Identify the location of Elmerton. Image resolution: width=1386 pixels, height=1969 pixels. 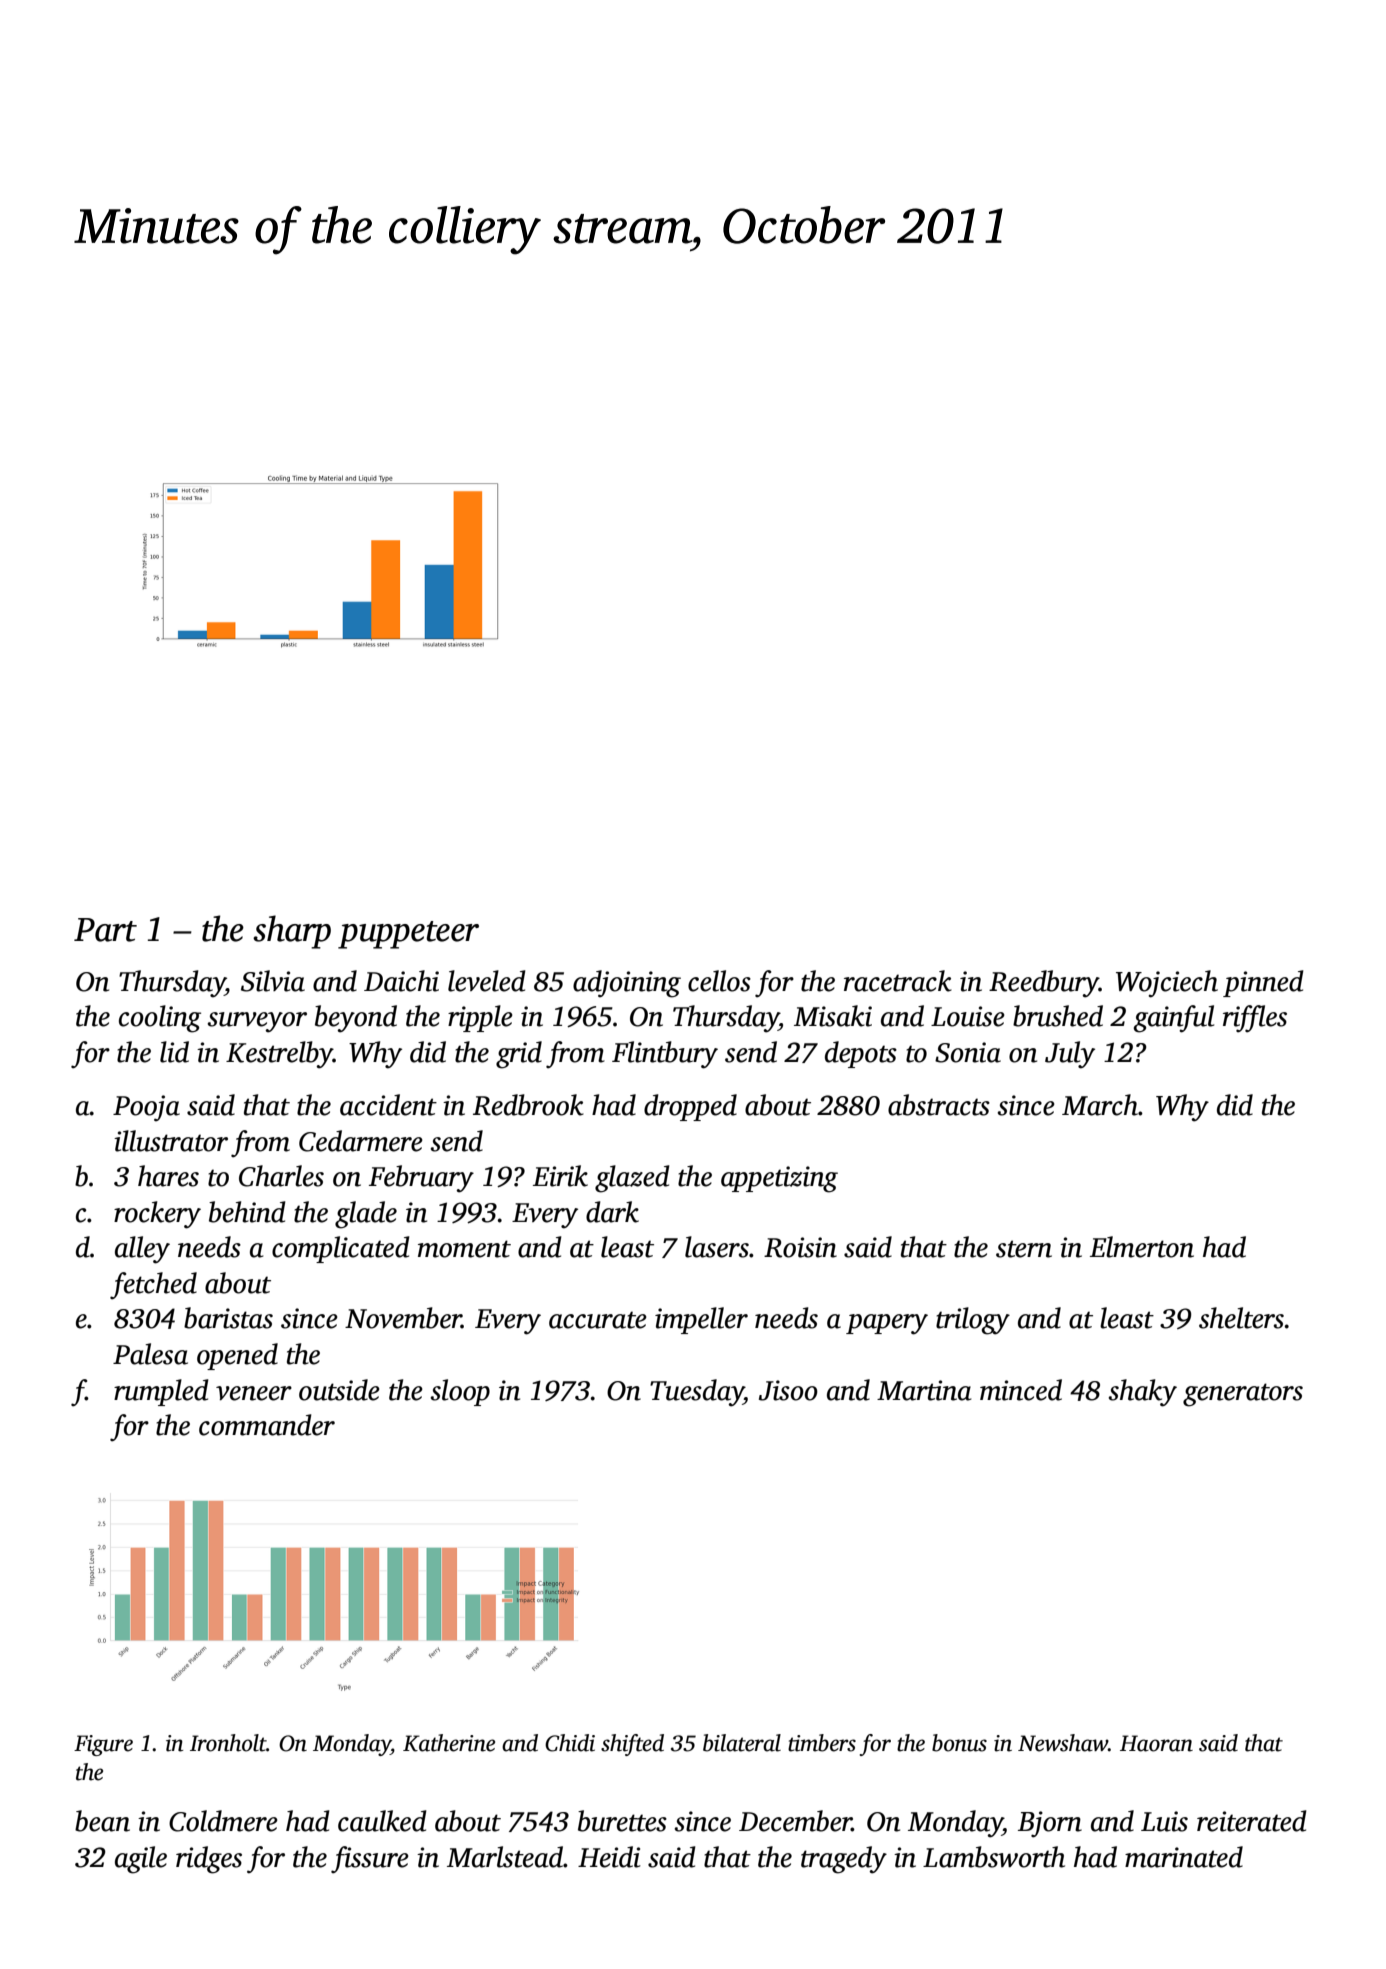
(1142, 1247).
